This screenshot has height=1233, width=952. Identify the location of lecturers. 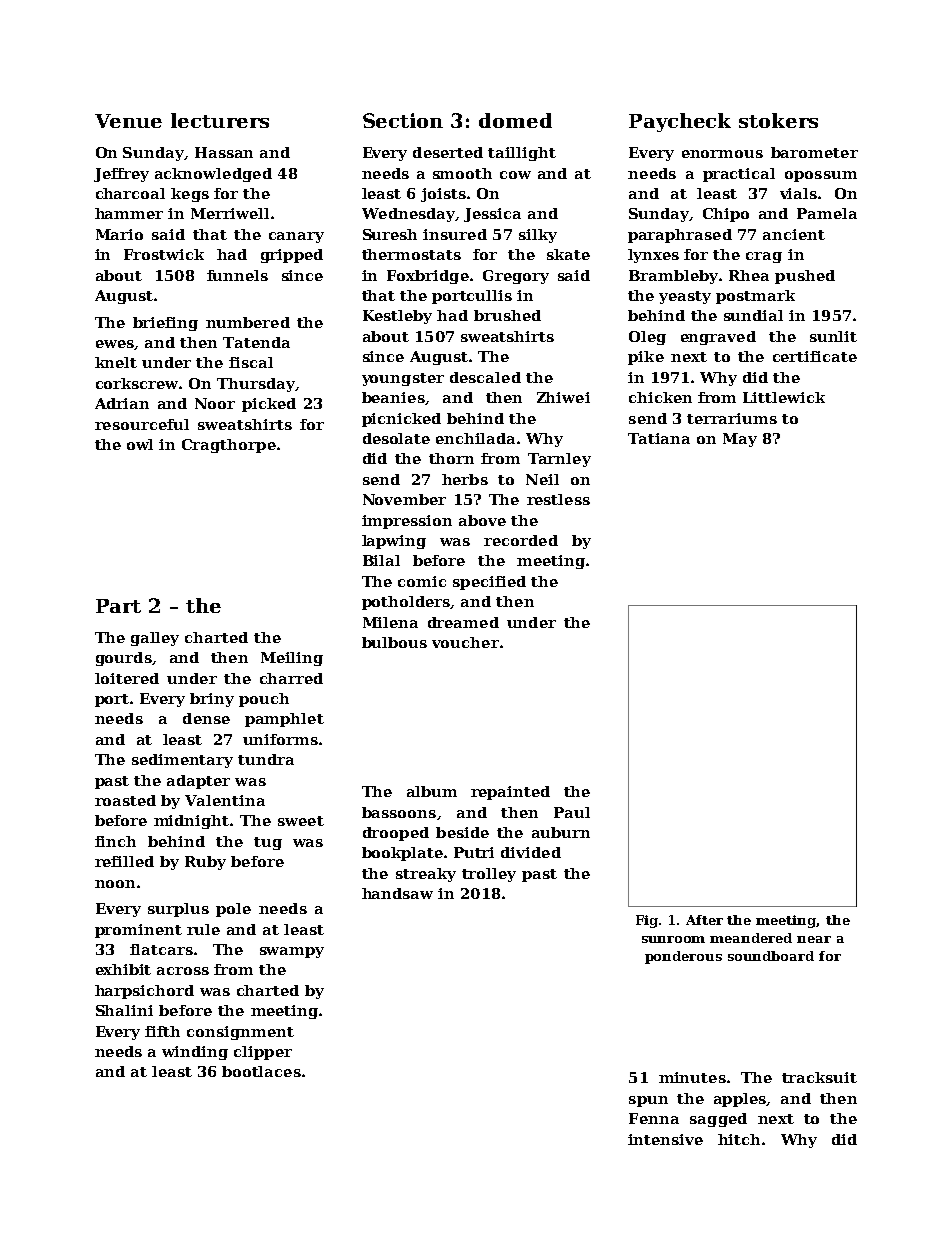
(220, 120).
